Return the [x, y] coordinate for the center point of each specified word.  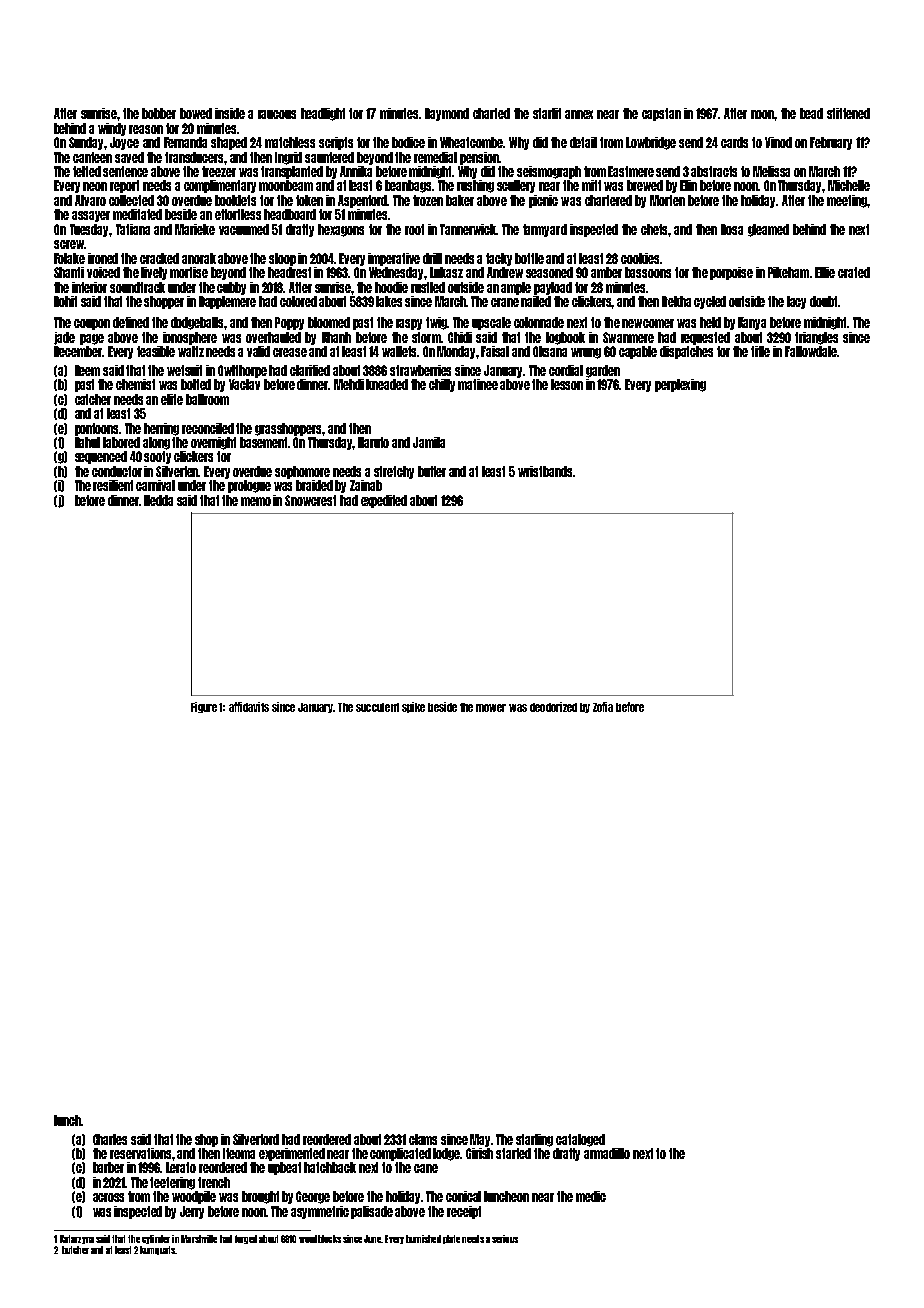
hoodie [391, 287]
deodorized [553, 707]
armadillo [607, 1153]
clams [423, 1139]
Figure [204, 707]
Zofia [603, 707]
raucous [277, 114]
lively [154, 273]
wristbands [545, 471]
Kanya [752, 323]
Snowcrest [310, 500]
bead [811, 113]
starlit [547, 113]
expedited [384, 501]
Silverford [256, 1139]
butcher [75, 1250]
